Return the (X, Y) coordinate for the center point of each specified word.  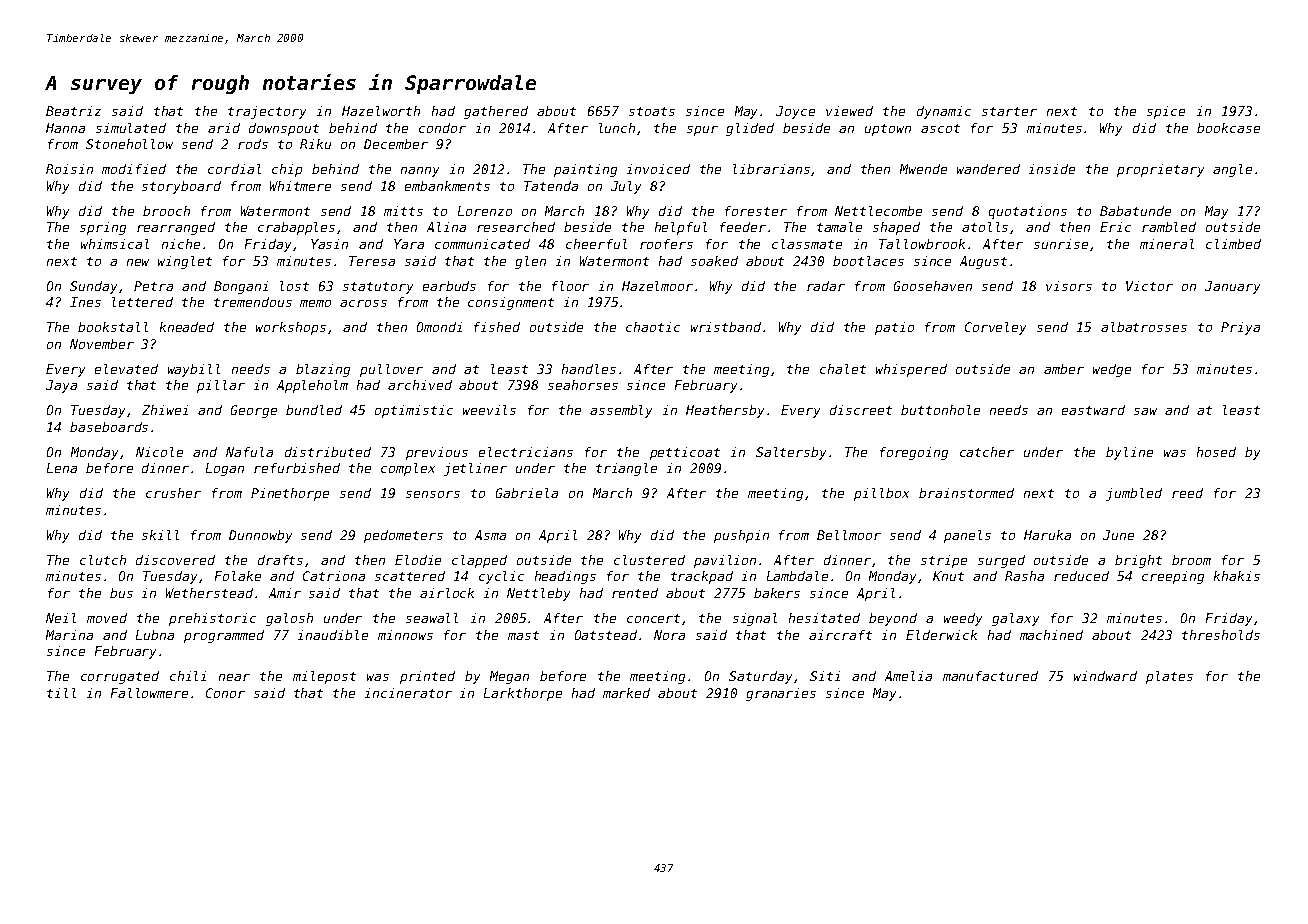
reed (1187, 493)
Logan (225, 469)
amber (1064, 369)
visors (1069, 286)
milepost (324, 677)
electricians (526, 452)
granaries (781, 694)
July (626, 187)
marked (626, 693)
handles (589, 369)
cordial (234, 169)
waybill (194, 370)
